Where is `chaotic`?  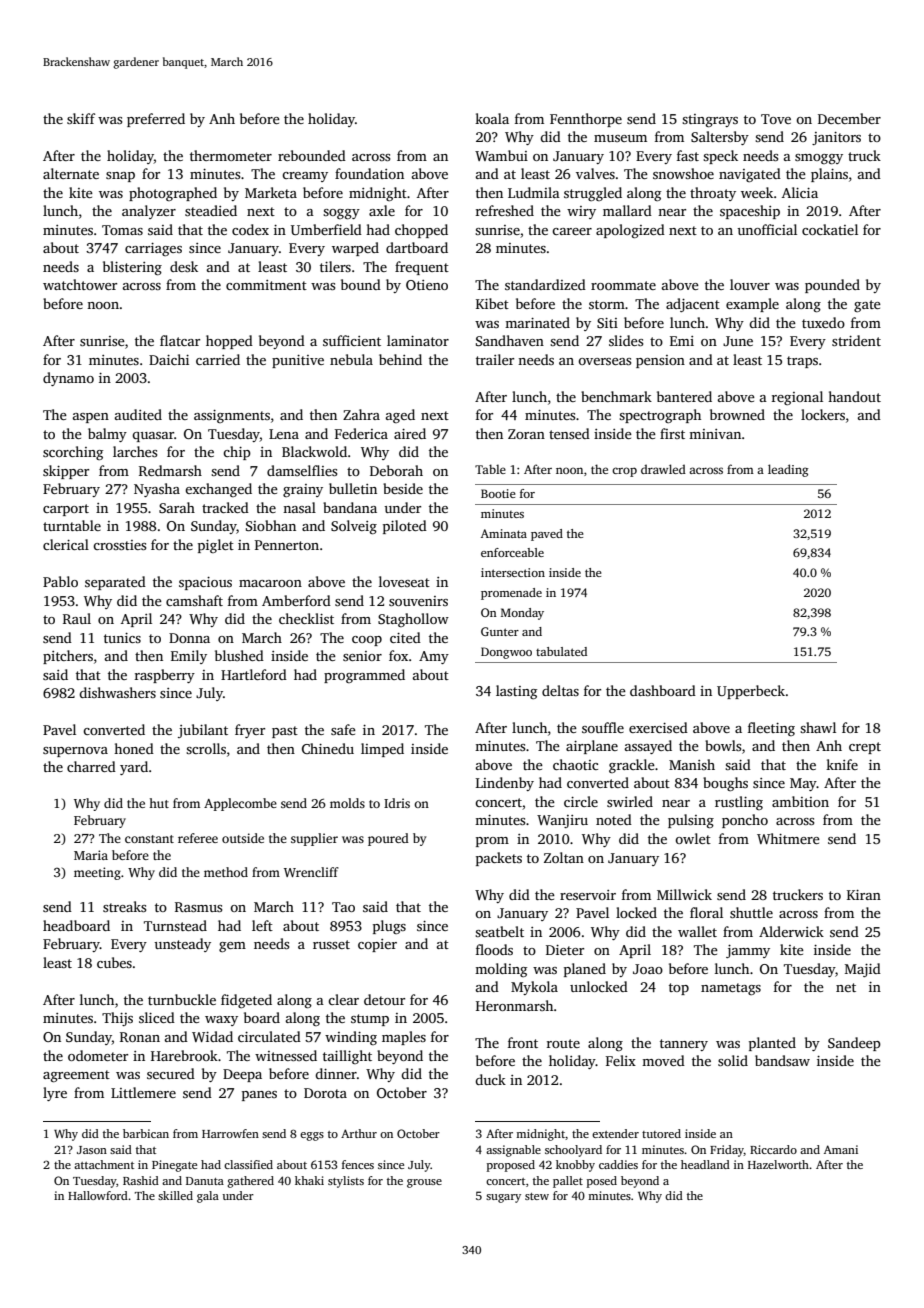
chaotic is located at coordinates (575, 764).
